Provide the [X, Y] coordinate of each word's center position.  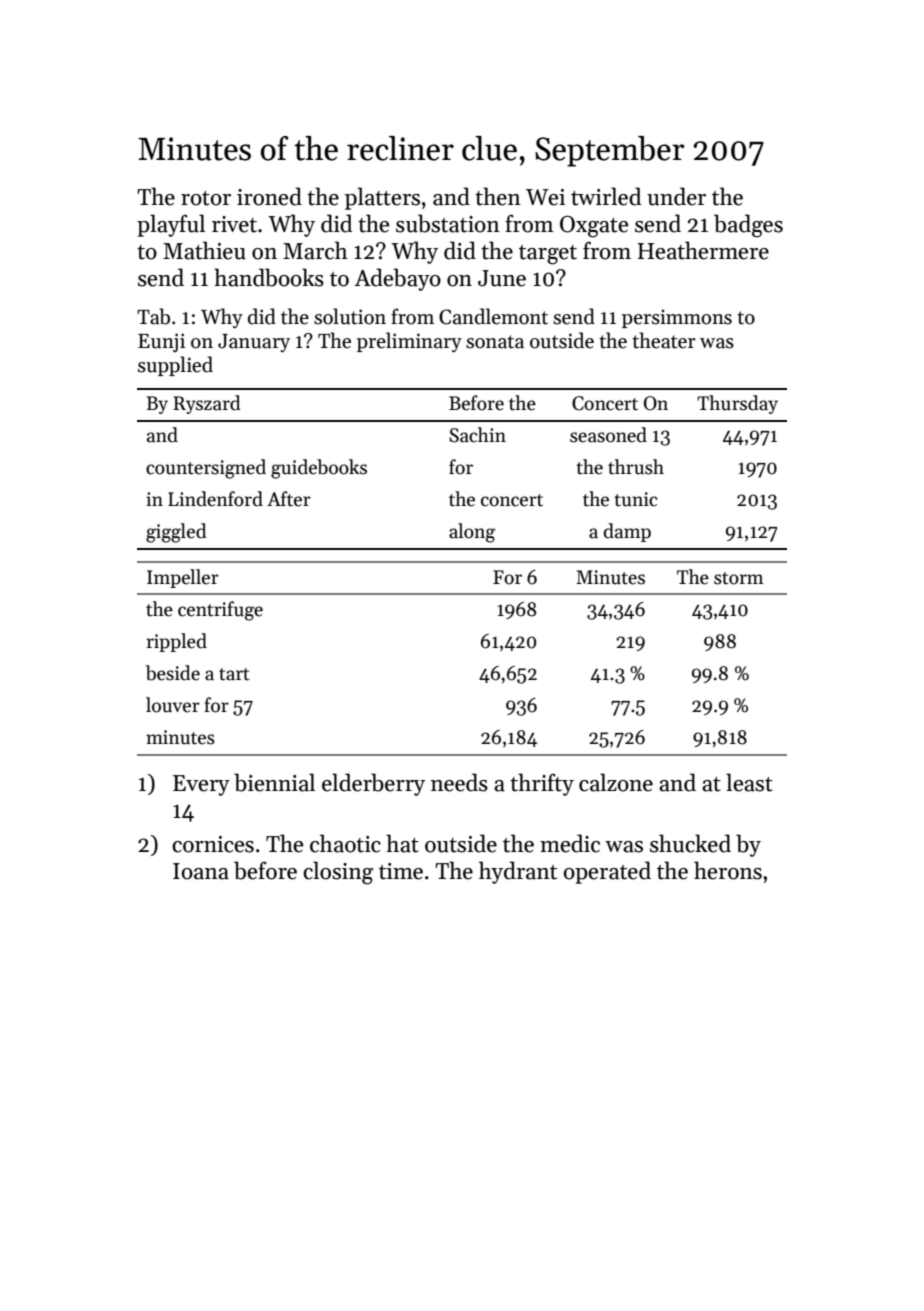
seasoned [608, 435]
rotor [206, 198]
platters [382, 198]
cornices [213, 844]
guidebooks [319, 469]
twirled [606, 196]
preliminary [409, 342]
